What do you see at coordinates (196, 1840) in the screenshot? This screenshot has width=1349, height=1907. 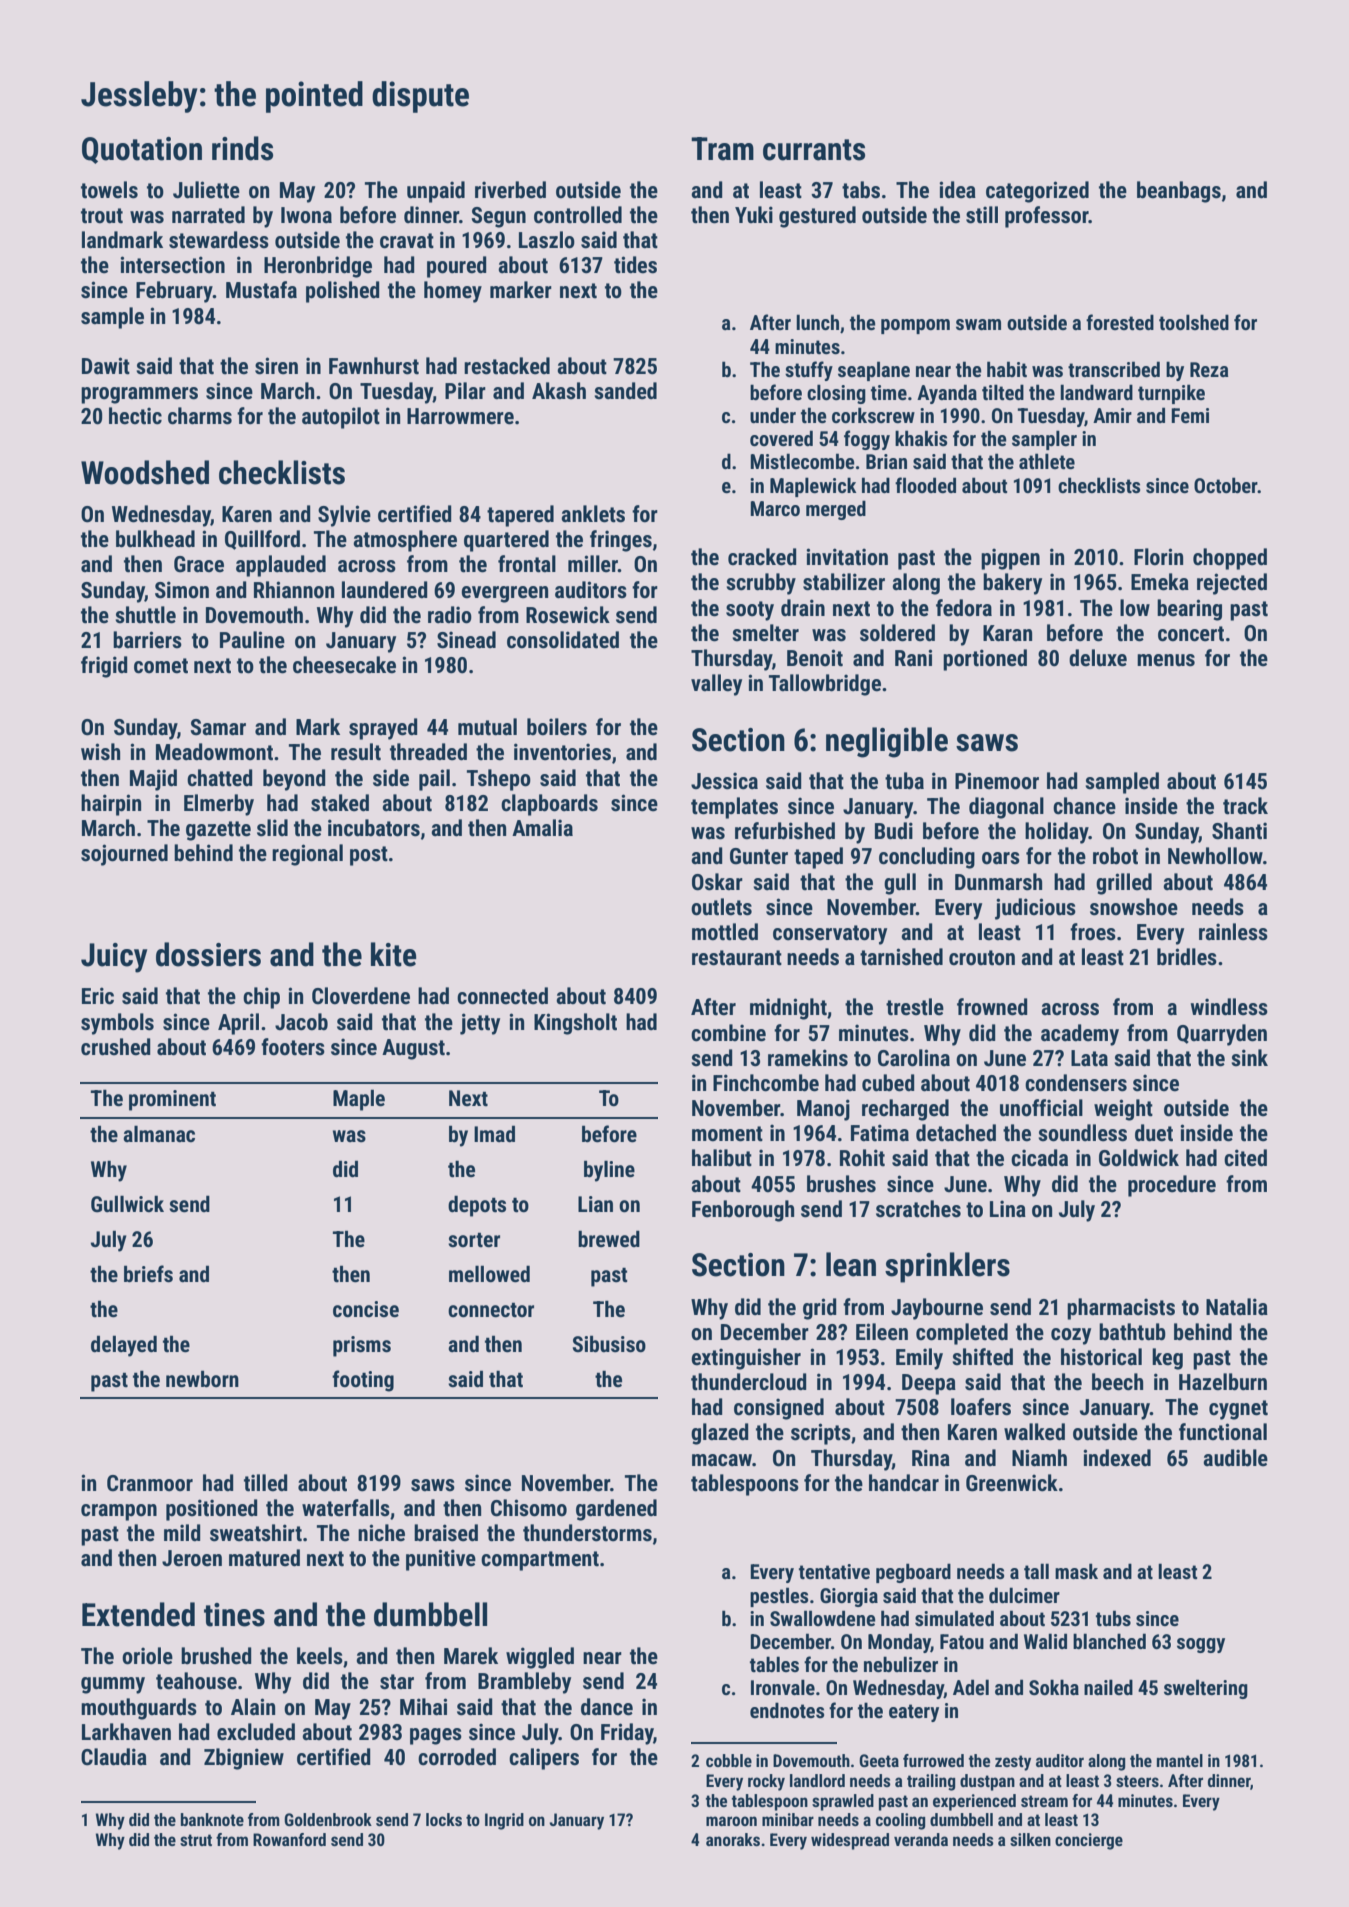 I see `strut` at bounding box center [196, 1840].
